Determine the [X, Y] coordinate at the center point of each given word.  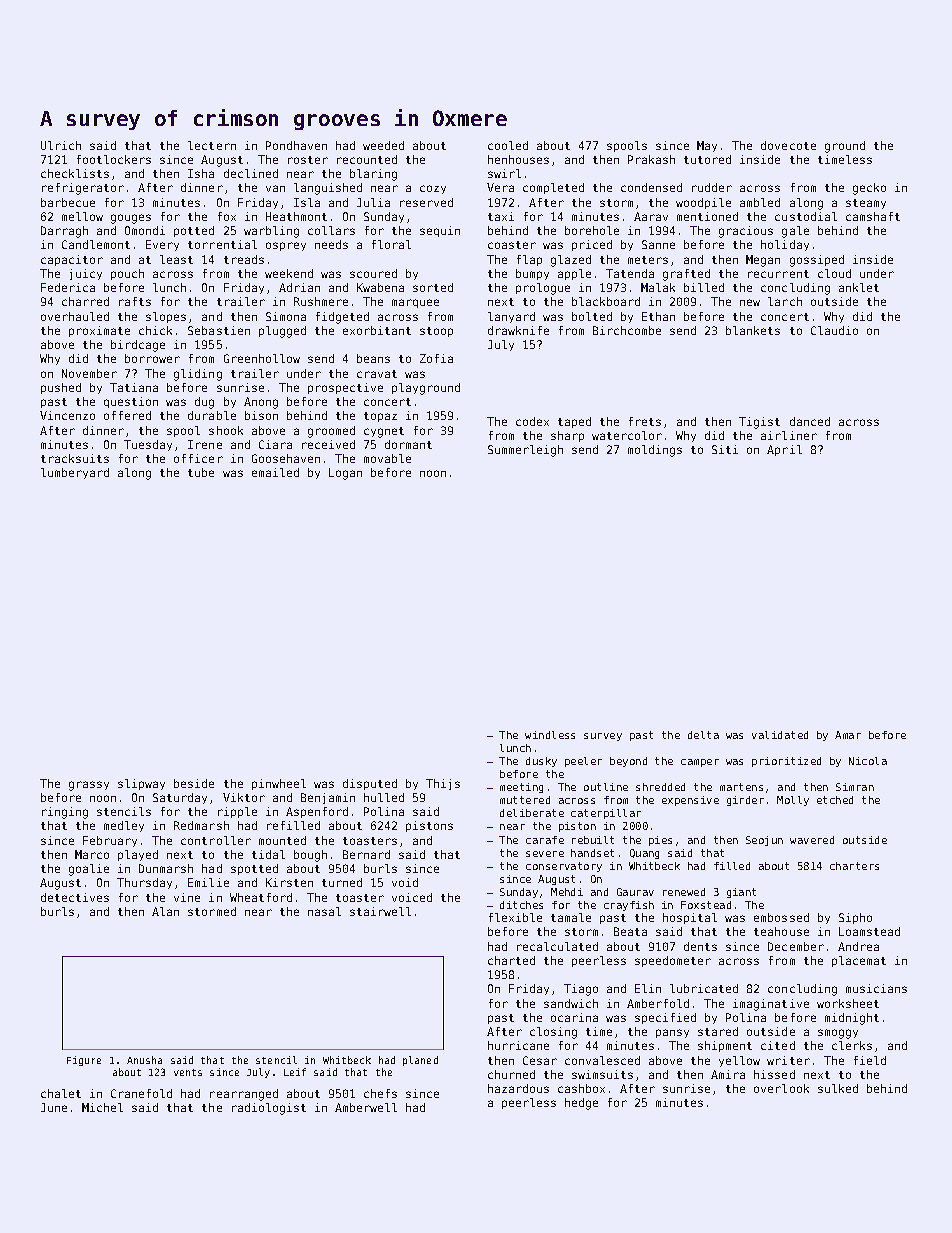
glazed [571, 261]
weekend [289, 273]
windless [550, 735]
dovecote [788, 145]
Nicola [868, 761]
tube [201, 472]
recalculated [557, 946]
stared [718, 1031]
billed [704, 287]
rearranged [244, 1095]
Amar [848, 735]
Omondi [145, 230]
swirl [504, 173]
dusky [541, 762]
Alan [165, 911]
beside [194, 783]
